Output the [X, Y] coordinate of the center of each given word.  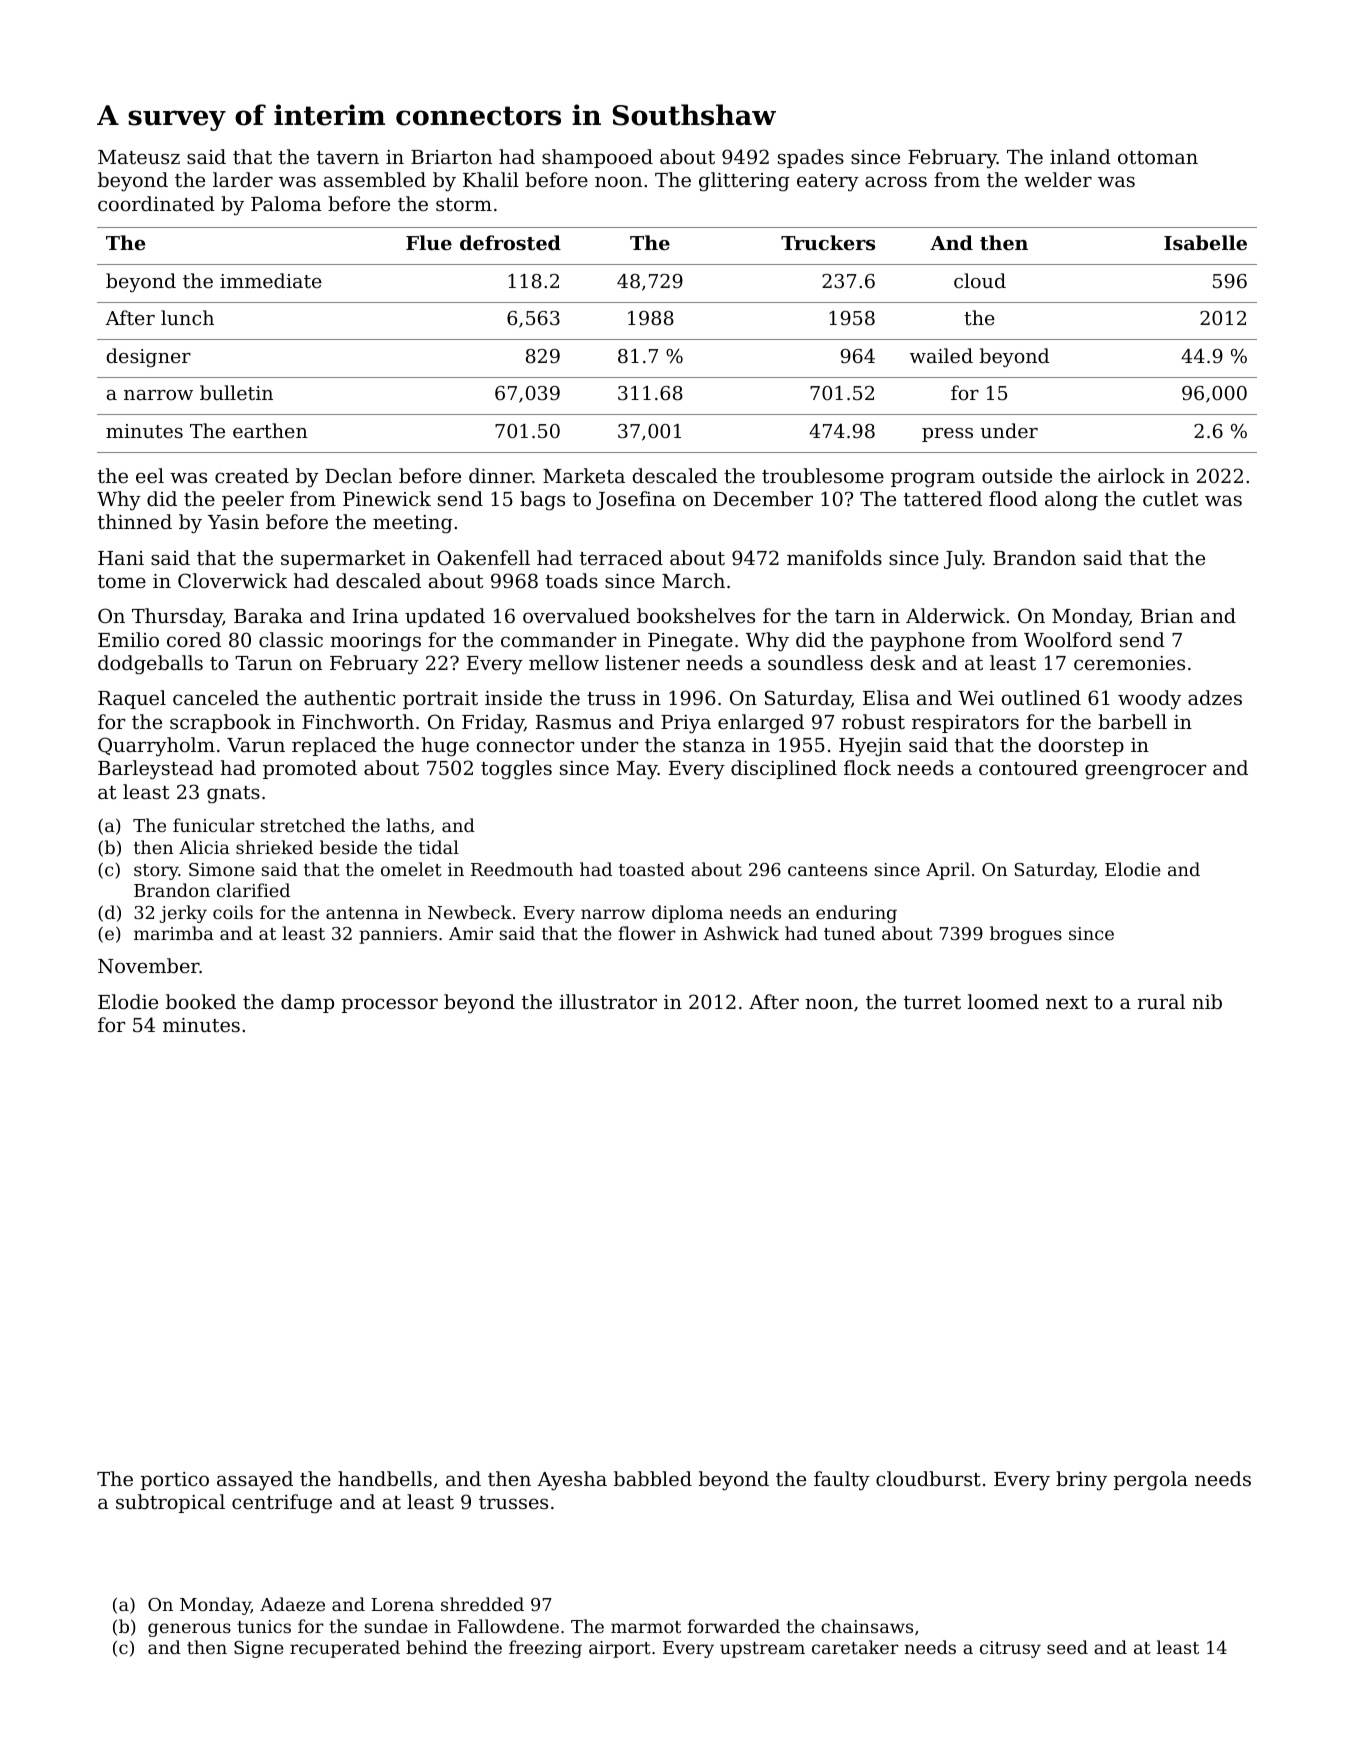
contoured [1028, 767]
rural [1161, 1001]
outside [1017, 475]
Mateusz [139, 157]
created [252, 475]
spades [811, 158]
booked [201, 1001]
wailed [941, 355]
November [149, 965]
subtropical [170, 1503]
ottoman [1158, 157]
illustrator [608, 1001]
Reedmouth [522, 869]
